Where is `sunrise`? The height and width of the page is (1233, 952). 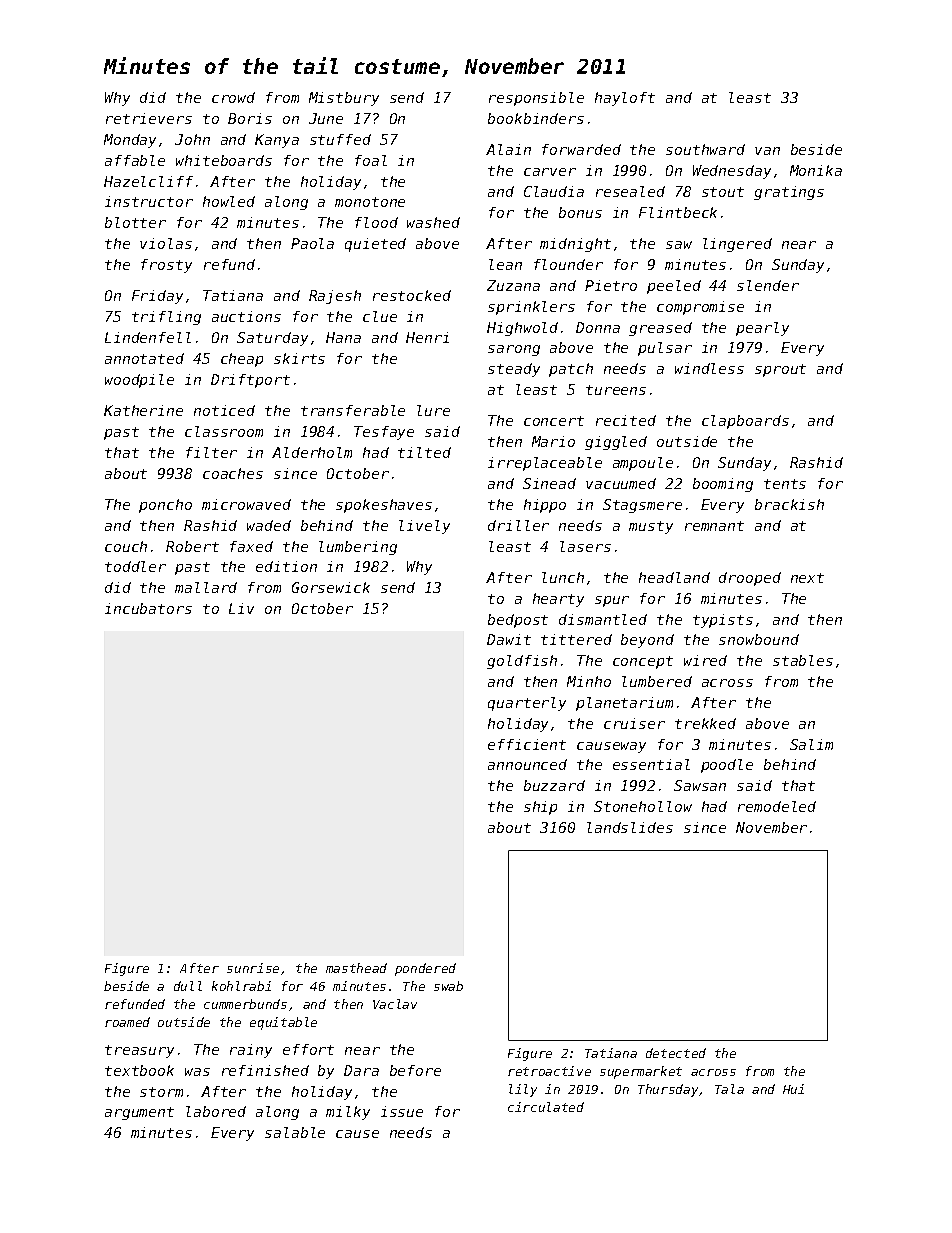
sunrise is located at coordinates (253, 968).
